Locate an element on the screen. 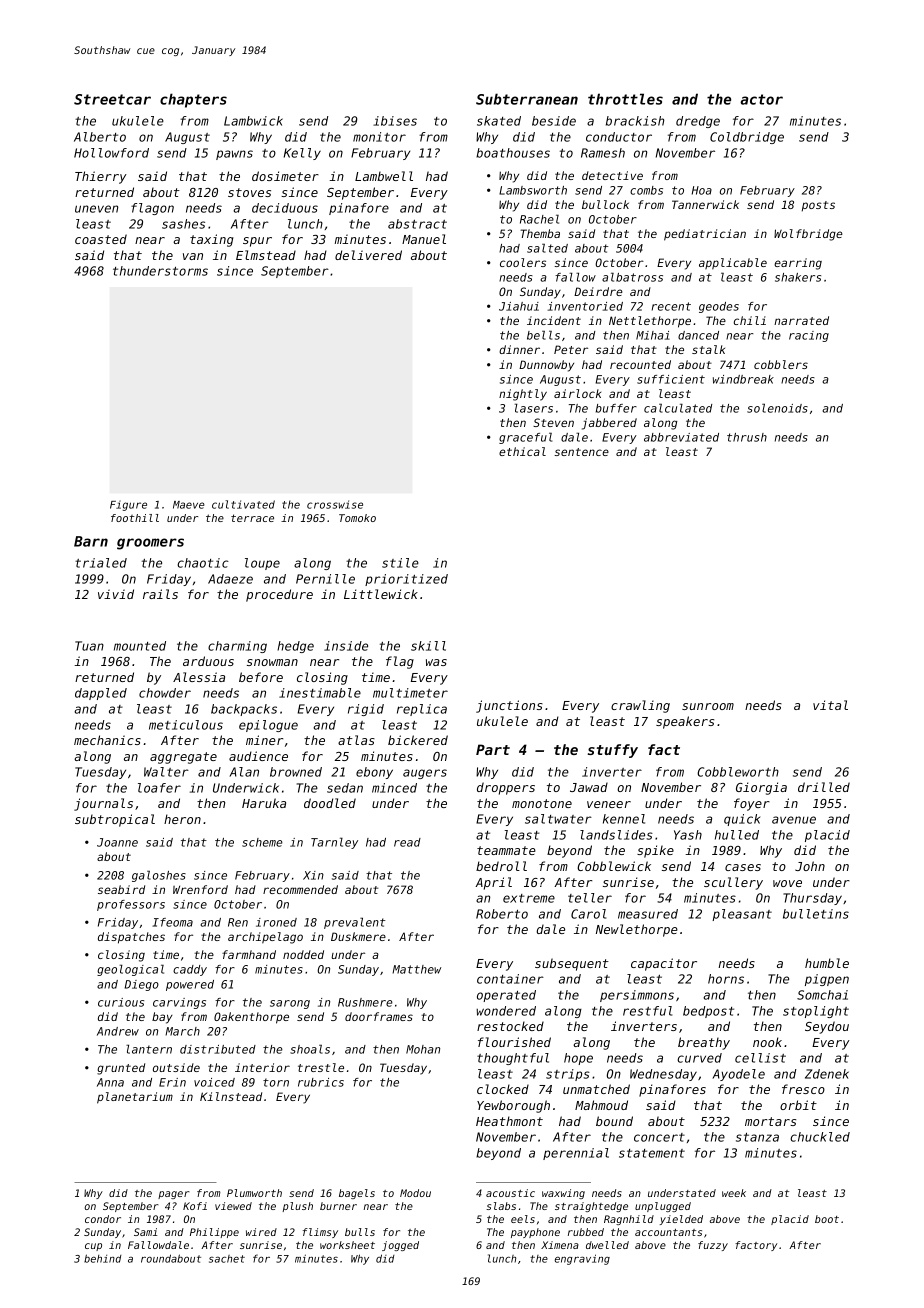 The image size is (924, 1308). chapters is located at coordinates (193, 100).
